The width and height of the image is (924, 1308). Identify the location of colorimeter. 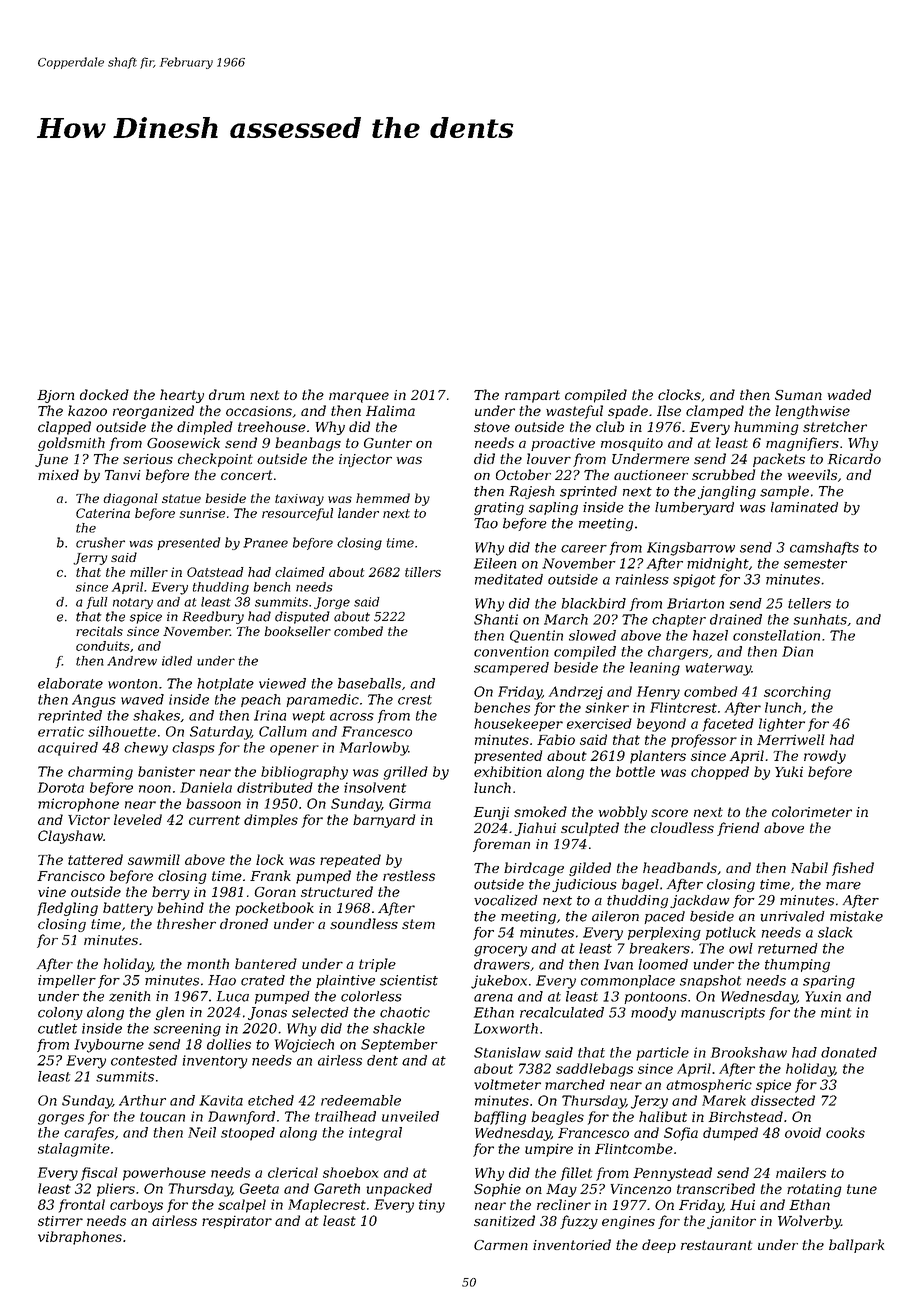
(812, 811).
